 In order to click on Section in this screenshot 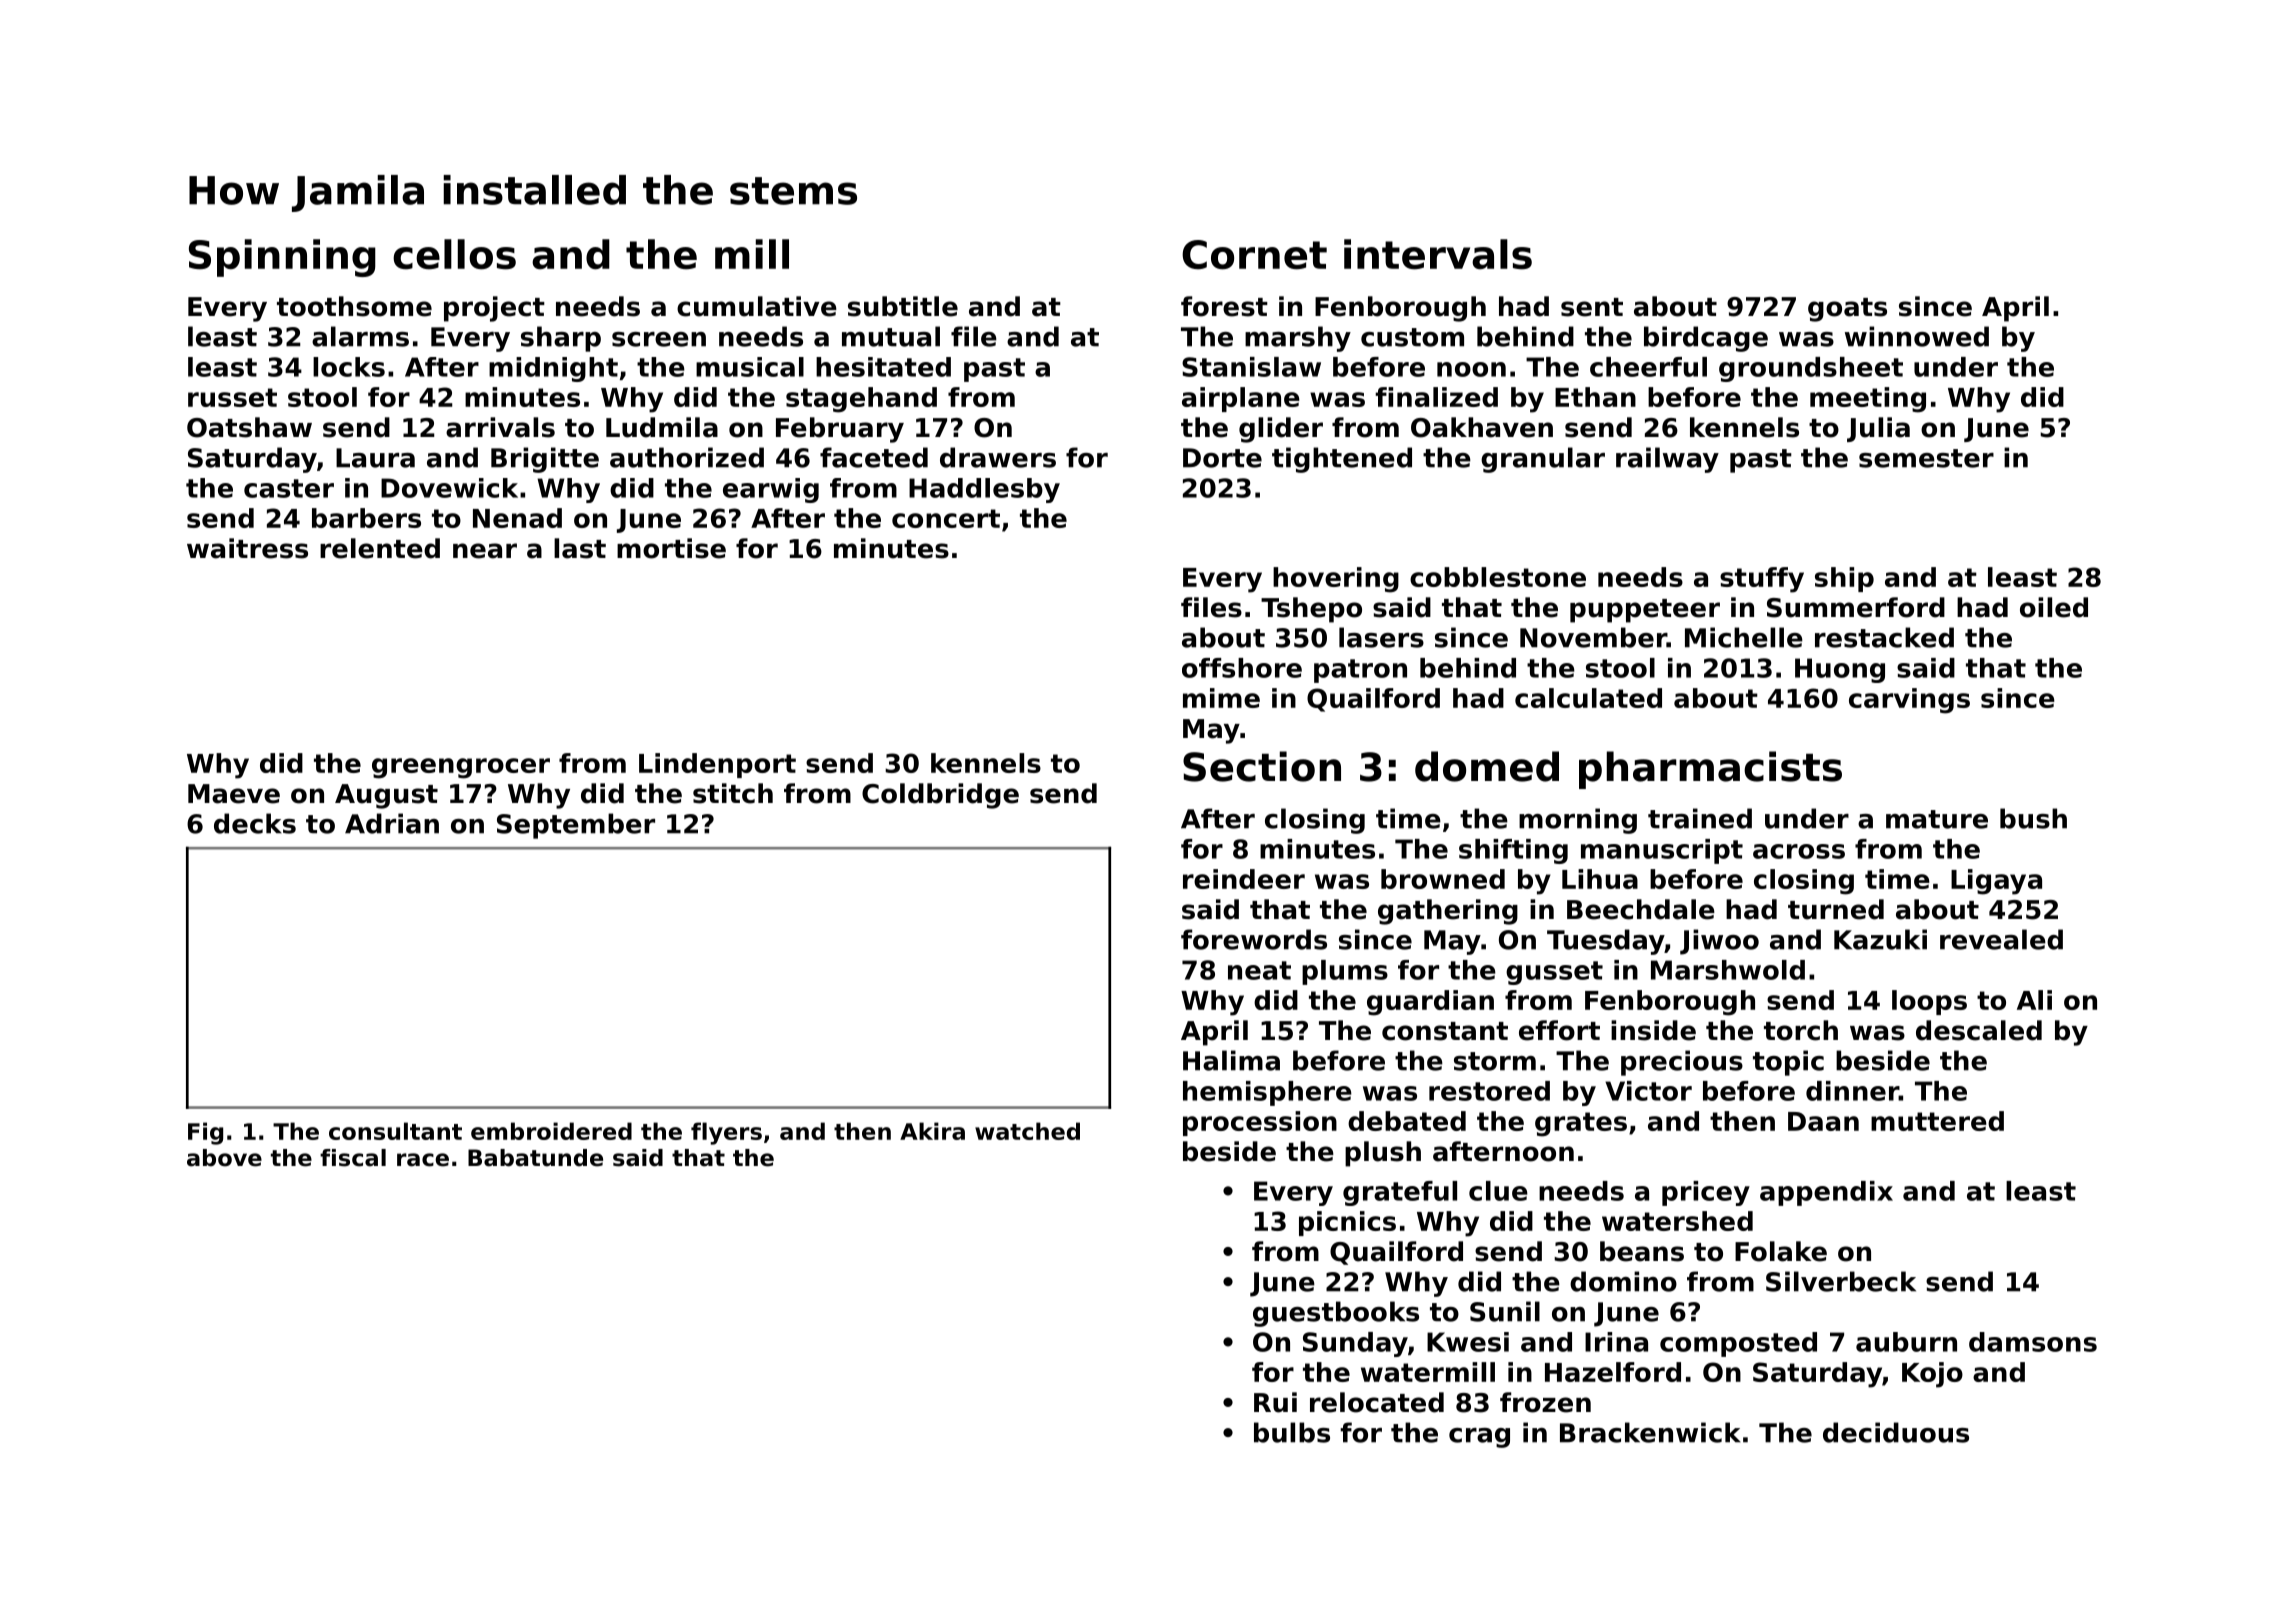, I will do `click(1262, 766)`.
